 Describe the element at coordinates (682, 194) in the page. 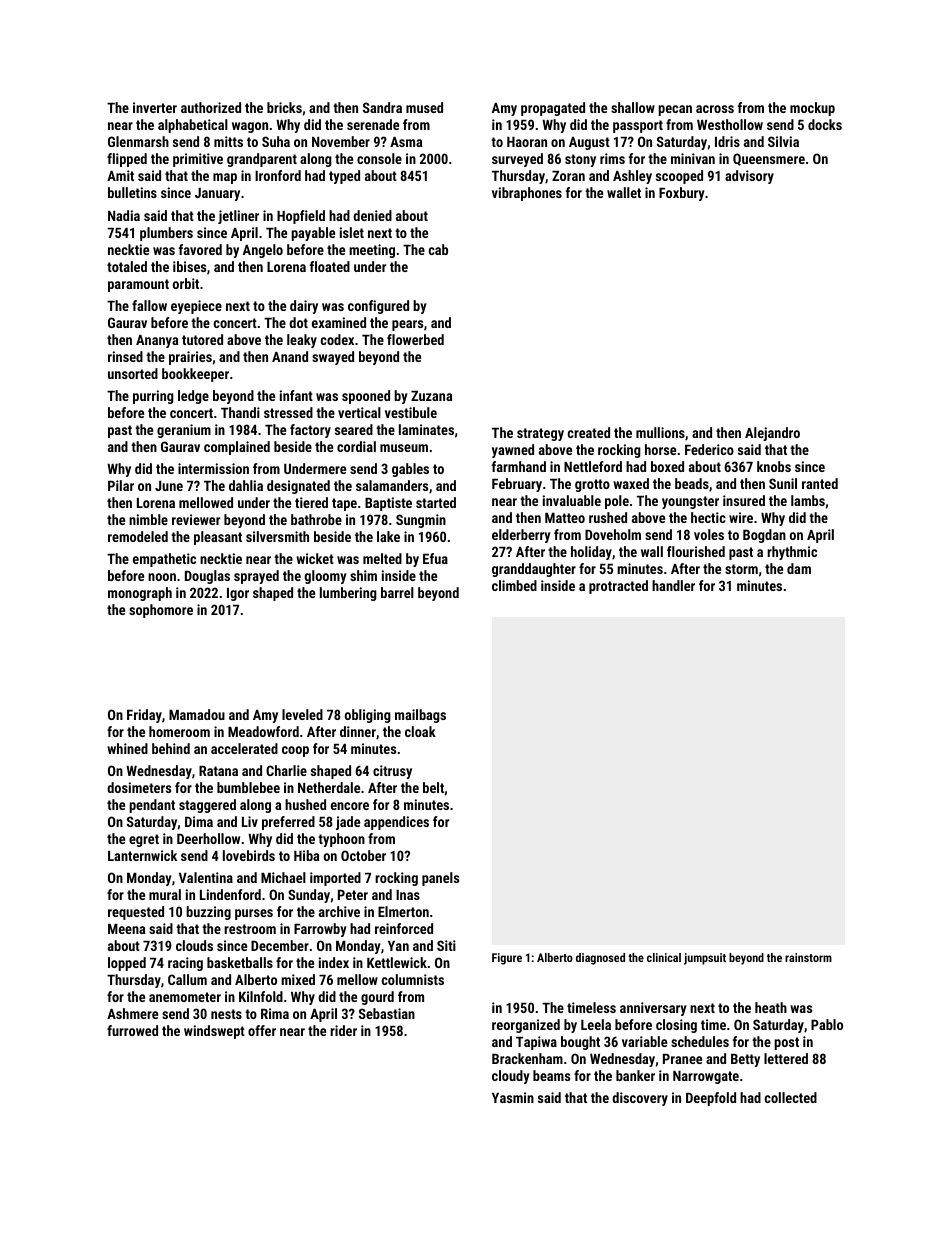

I see `Foxbury` at that location.
